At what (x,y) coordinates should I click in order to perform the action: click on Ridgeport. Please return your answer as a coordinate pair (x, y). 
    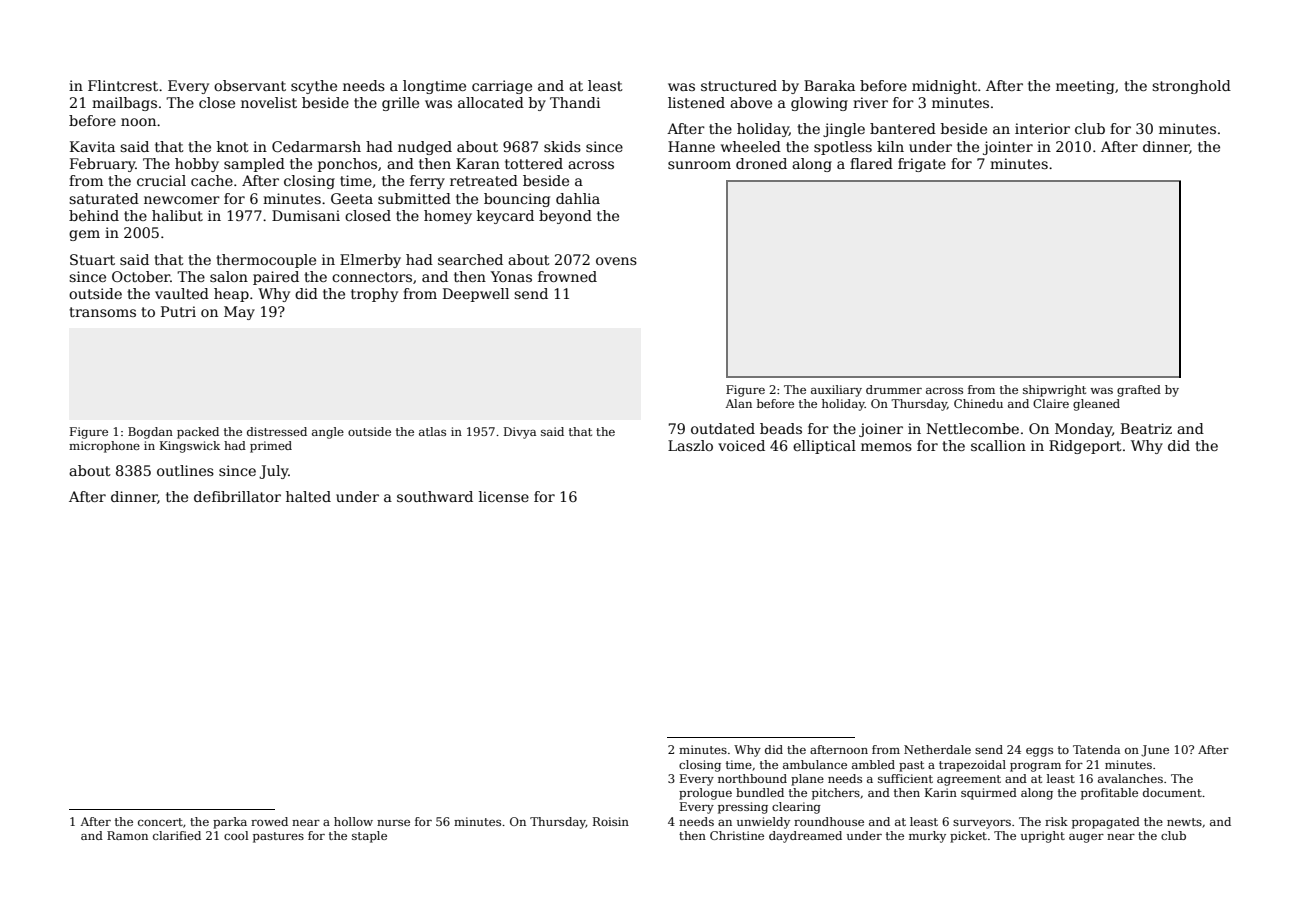
    Looking at the image, I should click on (1085, 447).
